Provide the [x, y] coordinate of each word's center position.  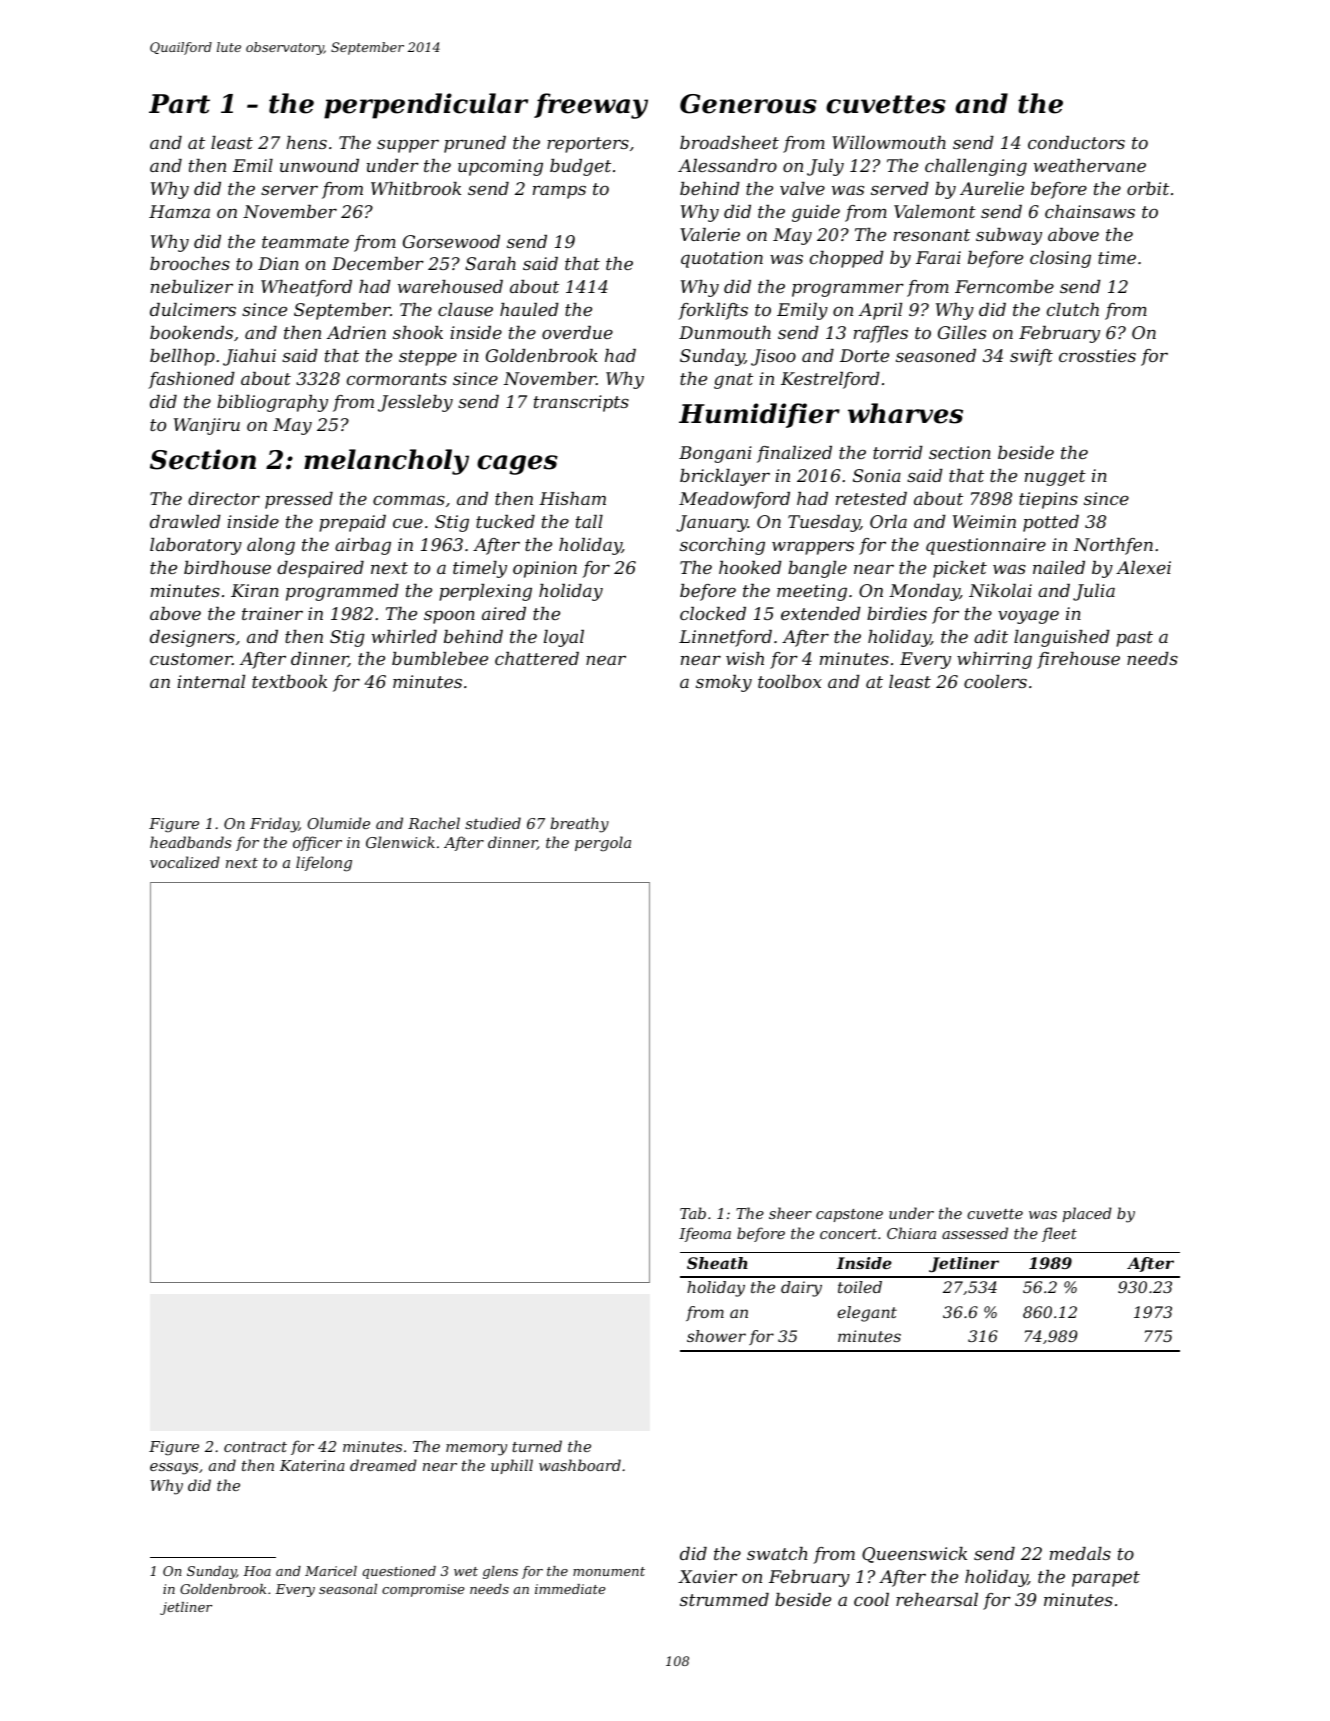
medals [1080, 1553]
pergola [603, 844]
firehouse [1078, 660]
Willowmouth [889, 142]
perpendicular [426, 106]
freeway [591, 106]
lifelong [324, 864]
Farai [938, 257]
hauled [529, 309]
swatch [777, 1553]
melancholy [386, 462]
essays [174, 1469]
